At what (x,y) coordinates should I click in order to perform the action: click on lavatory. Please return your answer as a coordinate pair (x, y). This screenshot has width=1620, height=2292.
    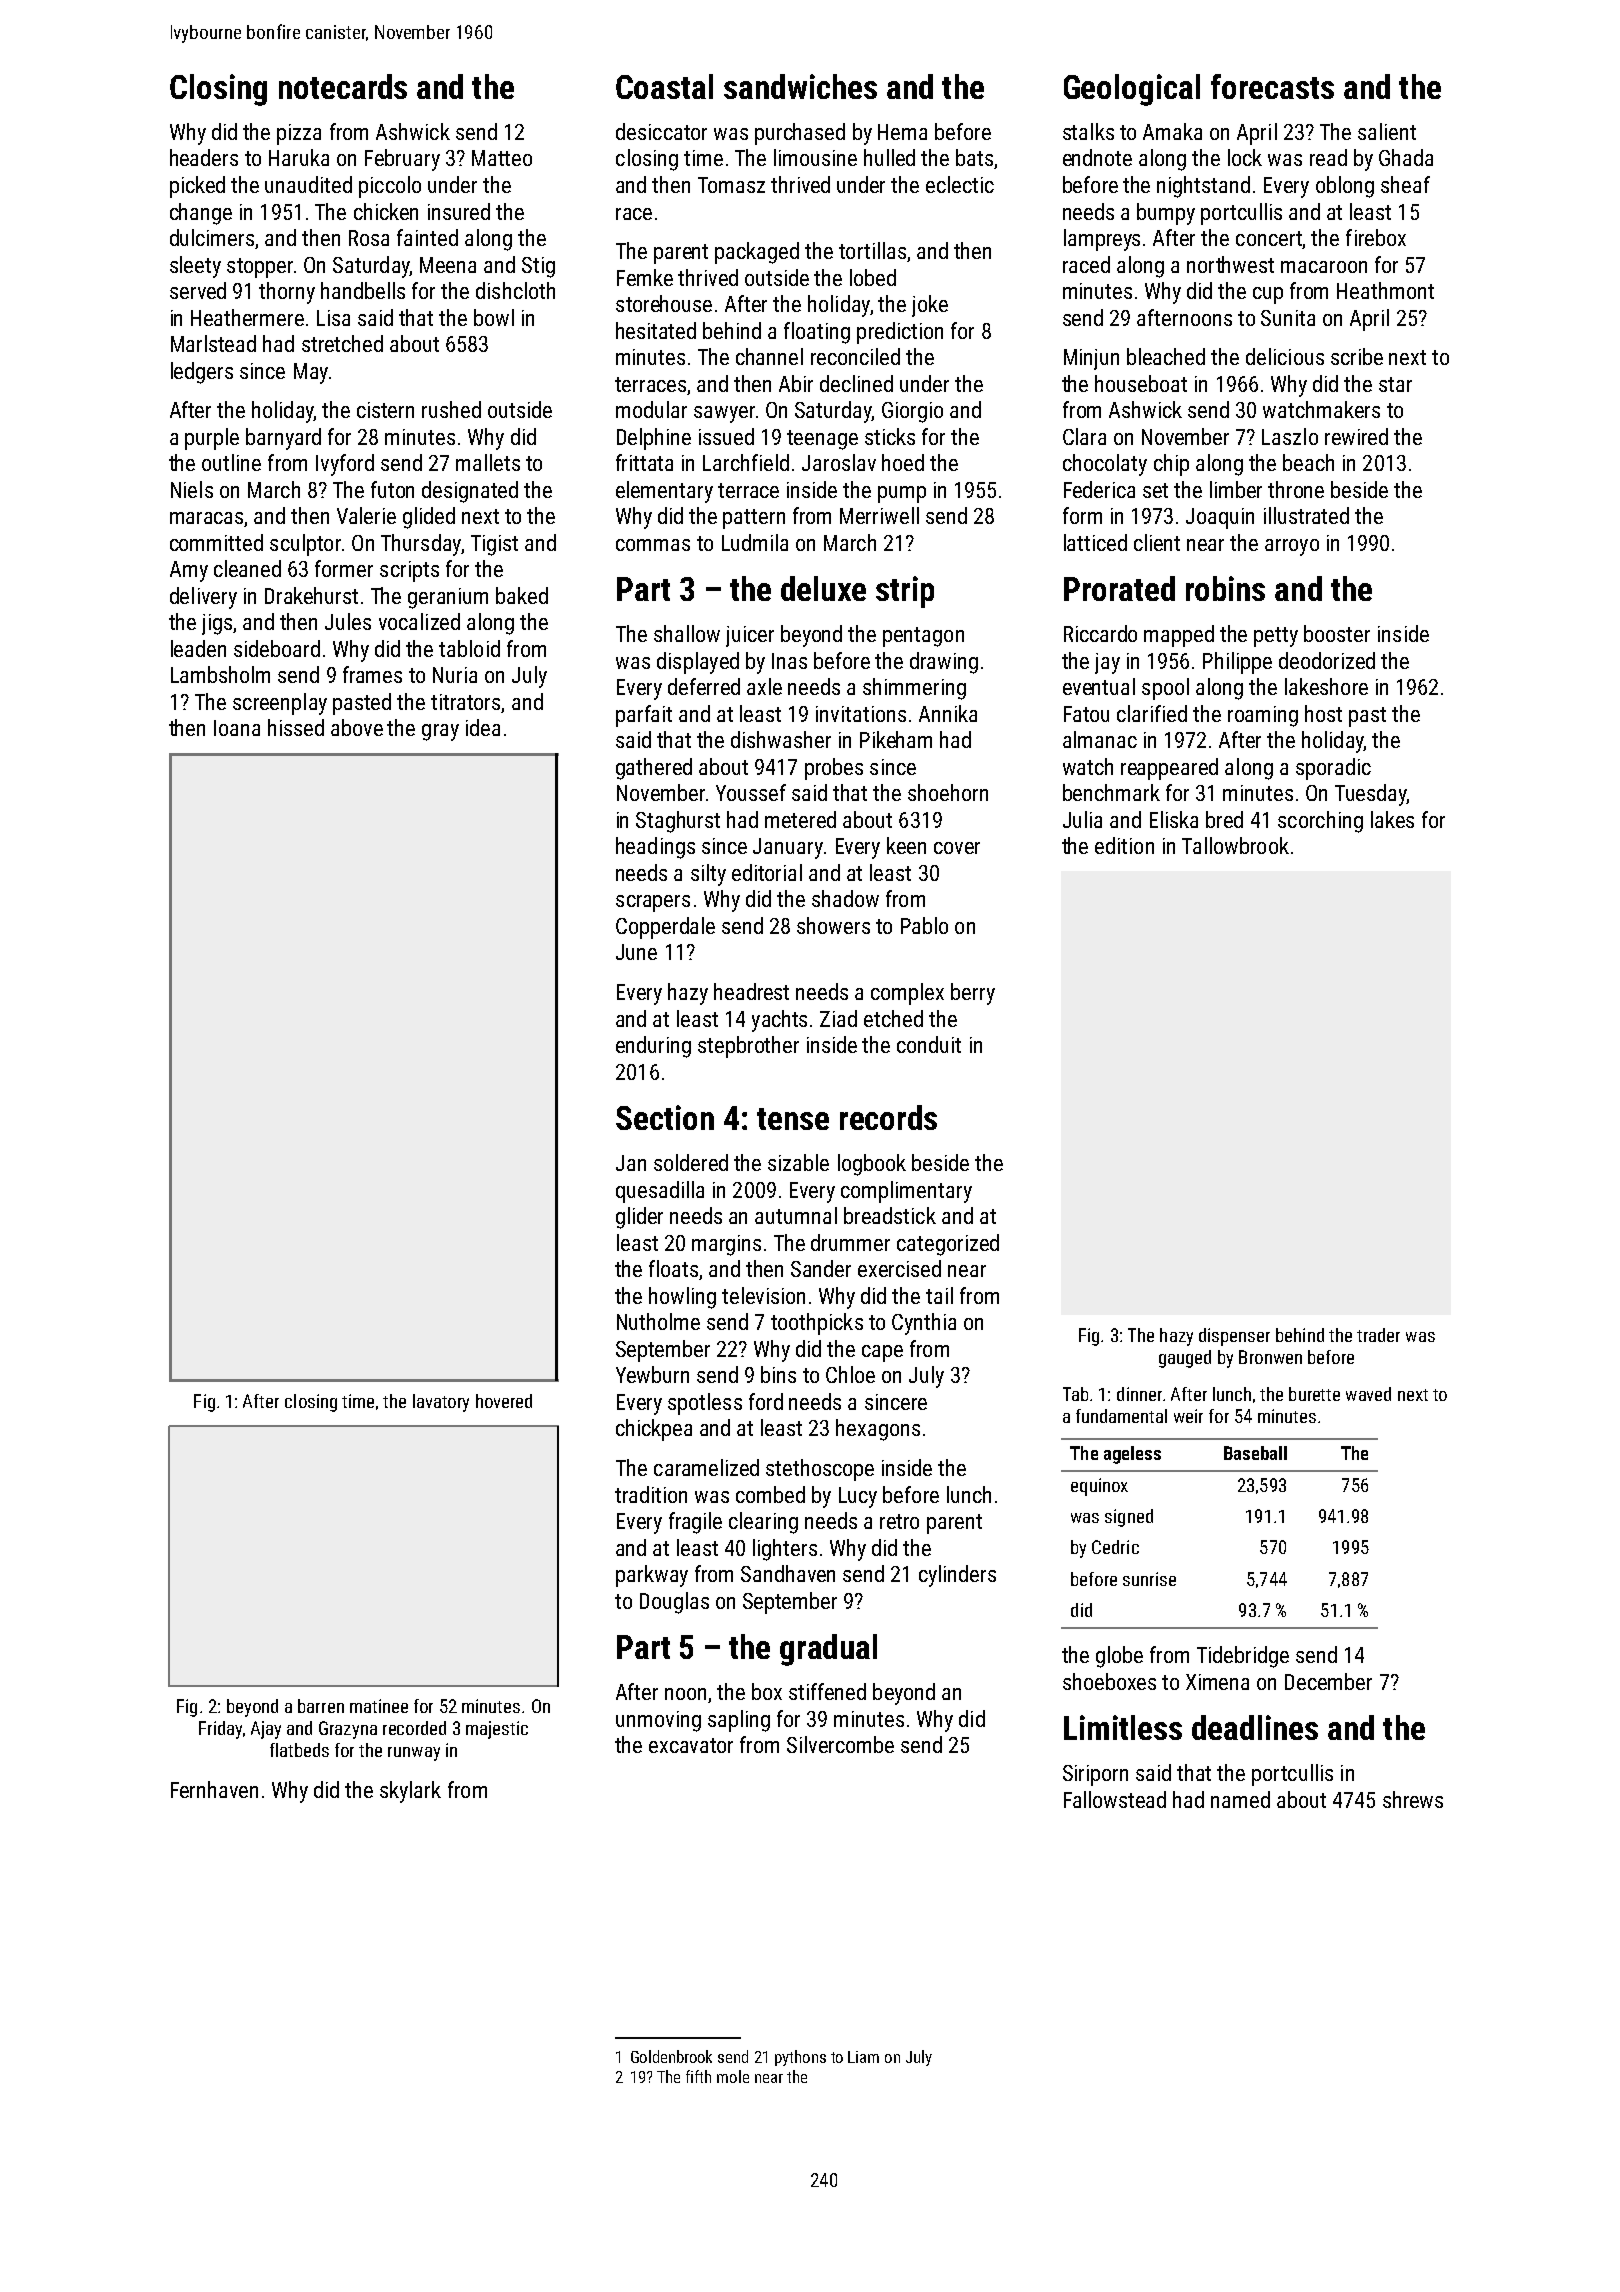
    Looking at the image, I should click on (441, 1403).
